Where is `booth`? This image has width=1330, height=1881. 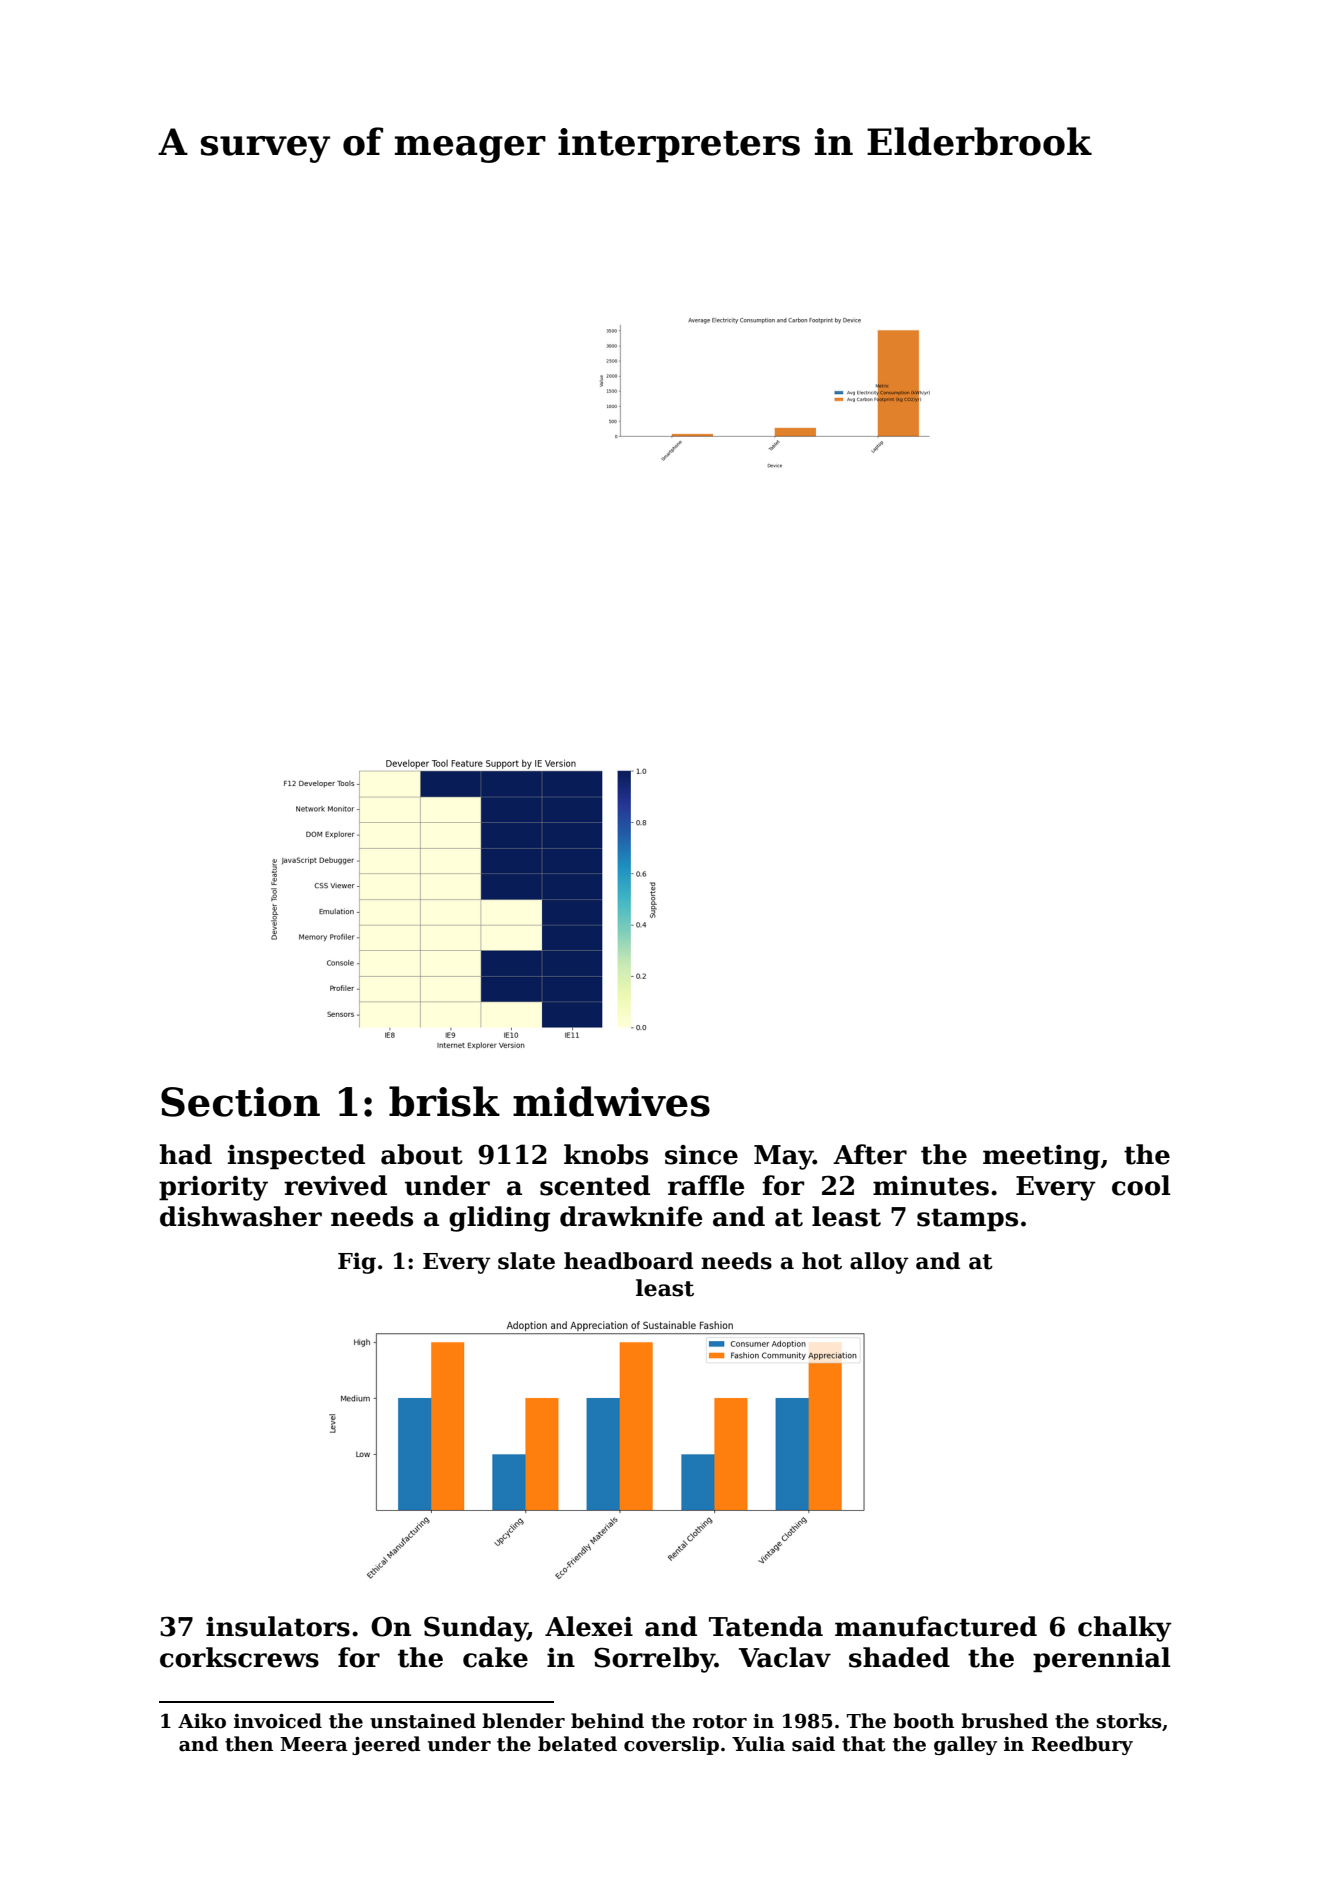 booth is located at coordinates (923, 1721).
